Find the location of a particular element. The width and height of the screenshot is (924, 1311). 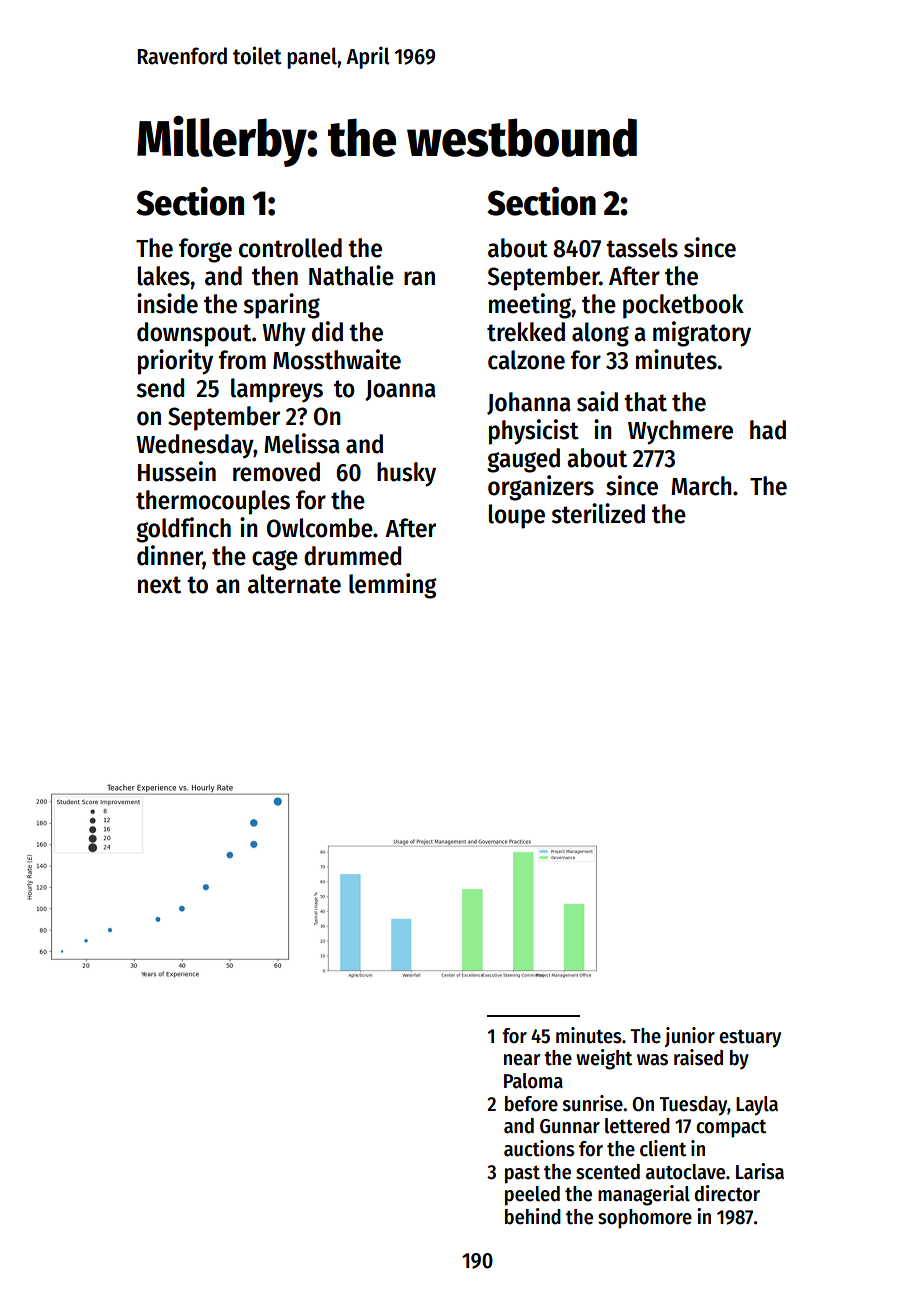

Joanna is located at coordinates (400, 390).
